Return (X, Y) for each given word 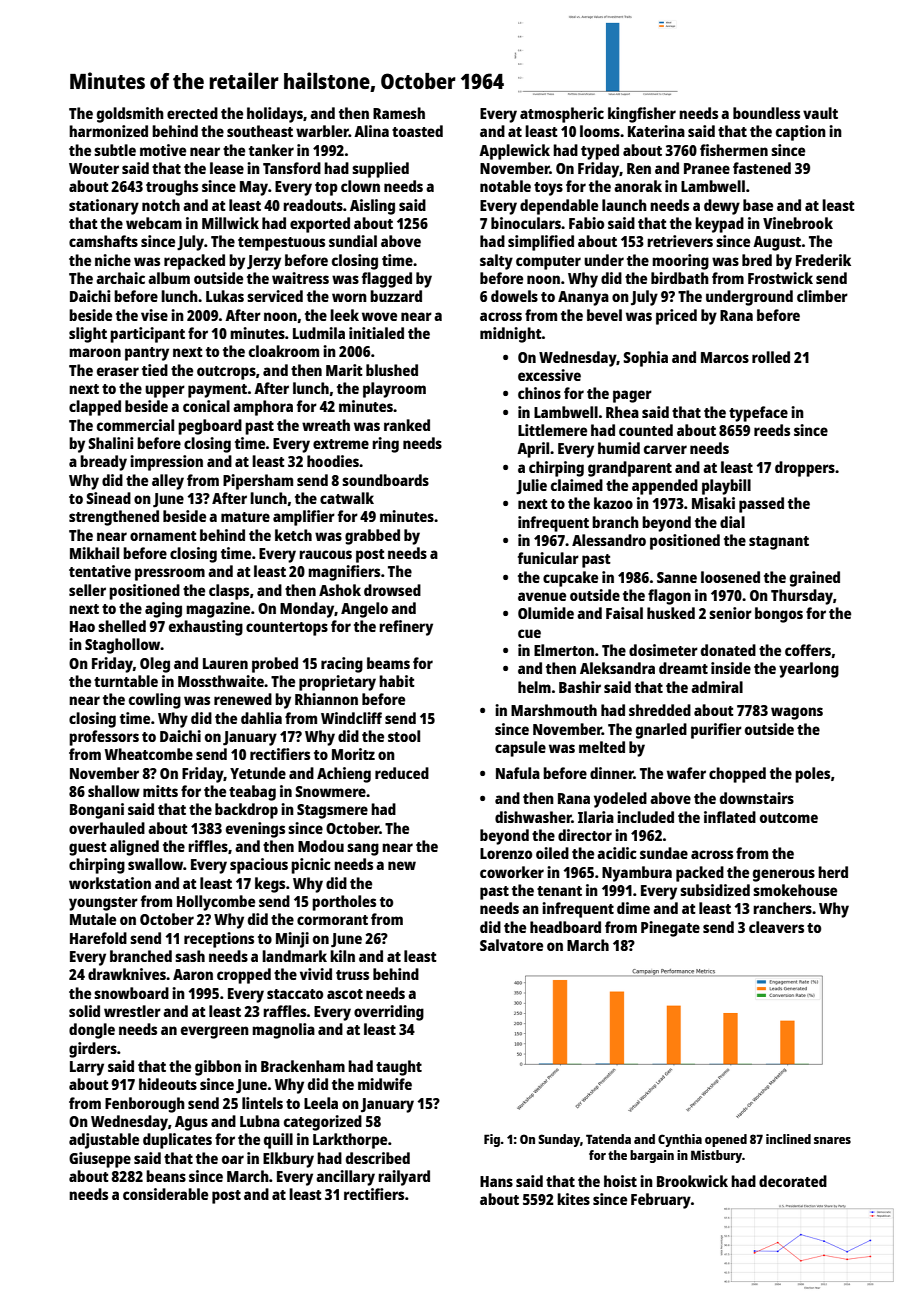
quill (278, 1141)
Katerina (656, 131)
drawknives (127, 974)
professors (104, 738)
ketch (293, 535)
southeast (260, 131)
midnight (511, 335)
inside (731, 668)
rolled (771, 357)
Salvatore (511, 945)
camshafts (103, 241)
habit (397, 681)
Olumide (546, 613)
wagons (797, 713)
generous (784, 875)
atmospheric (562, 115)
